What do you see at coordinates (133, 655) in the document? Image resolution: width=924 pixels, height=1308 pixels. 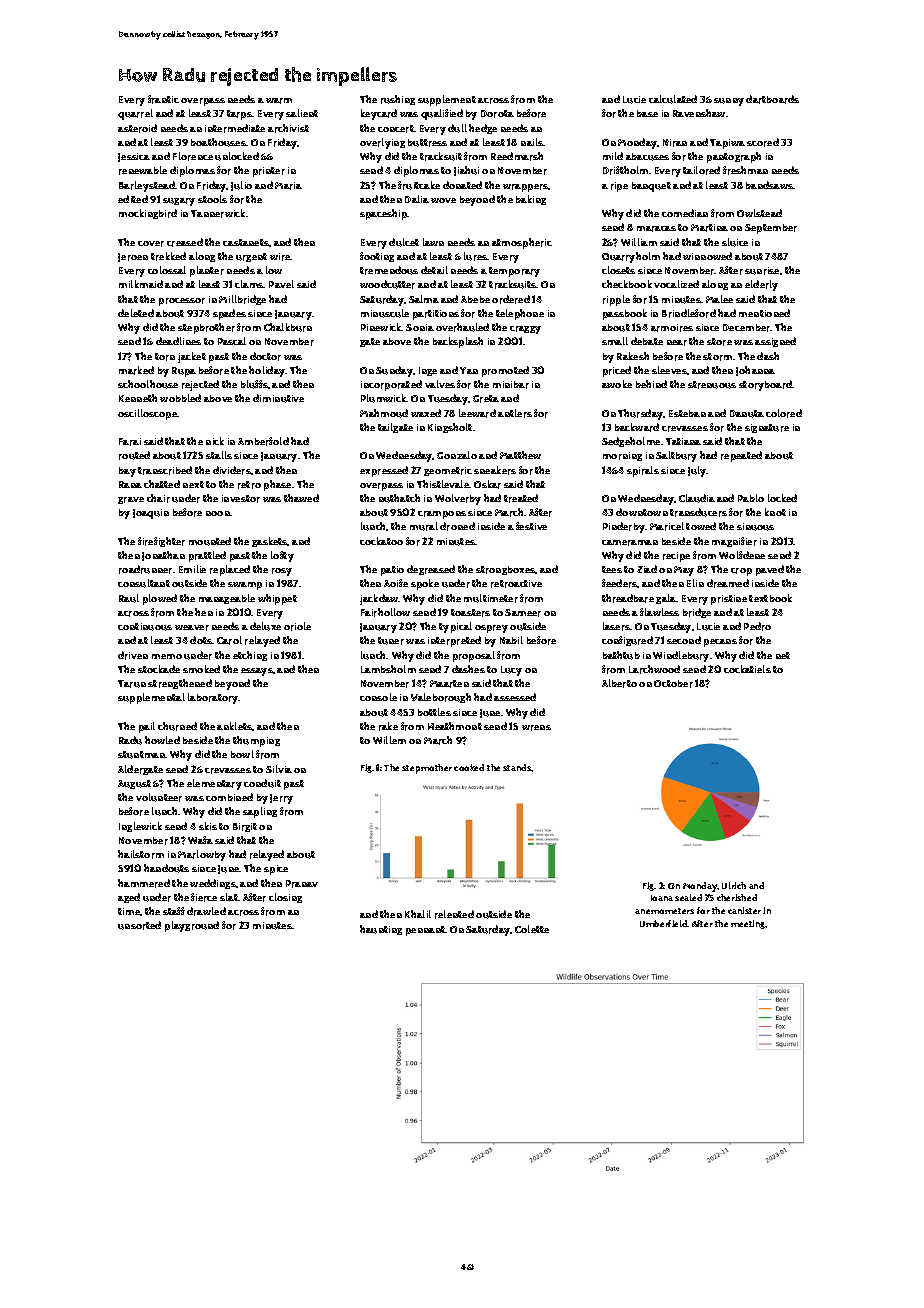 I see `driven` at bounding box center [133, 655].
